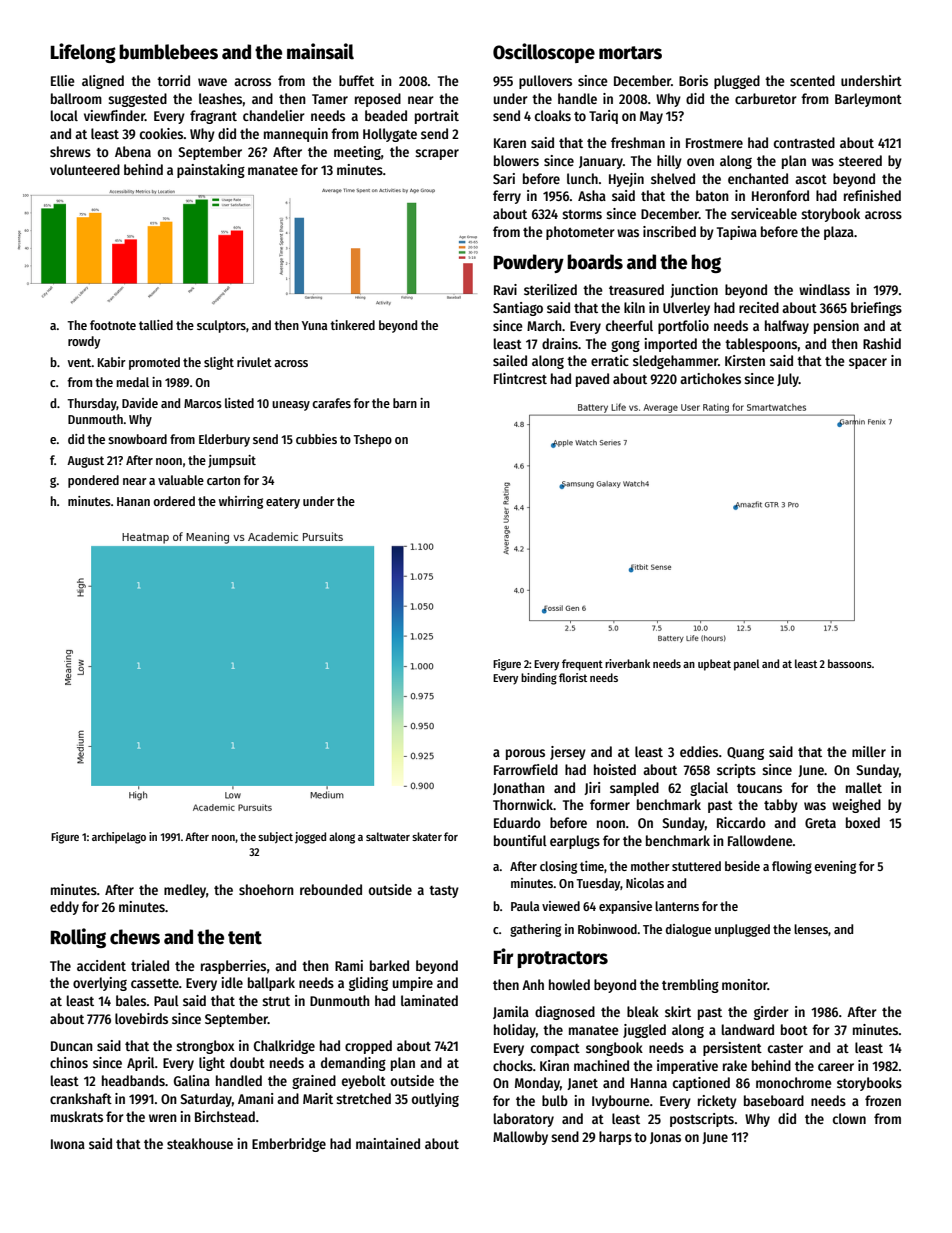 The height and width of the screenshot is (1233, 952). I want to click on Frostmere, so click(714, 143).
